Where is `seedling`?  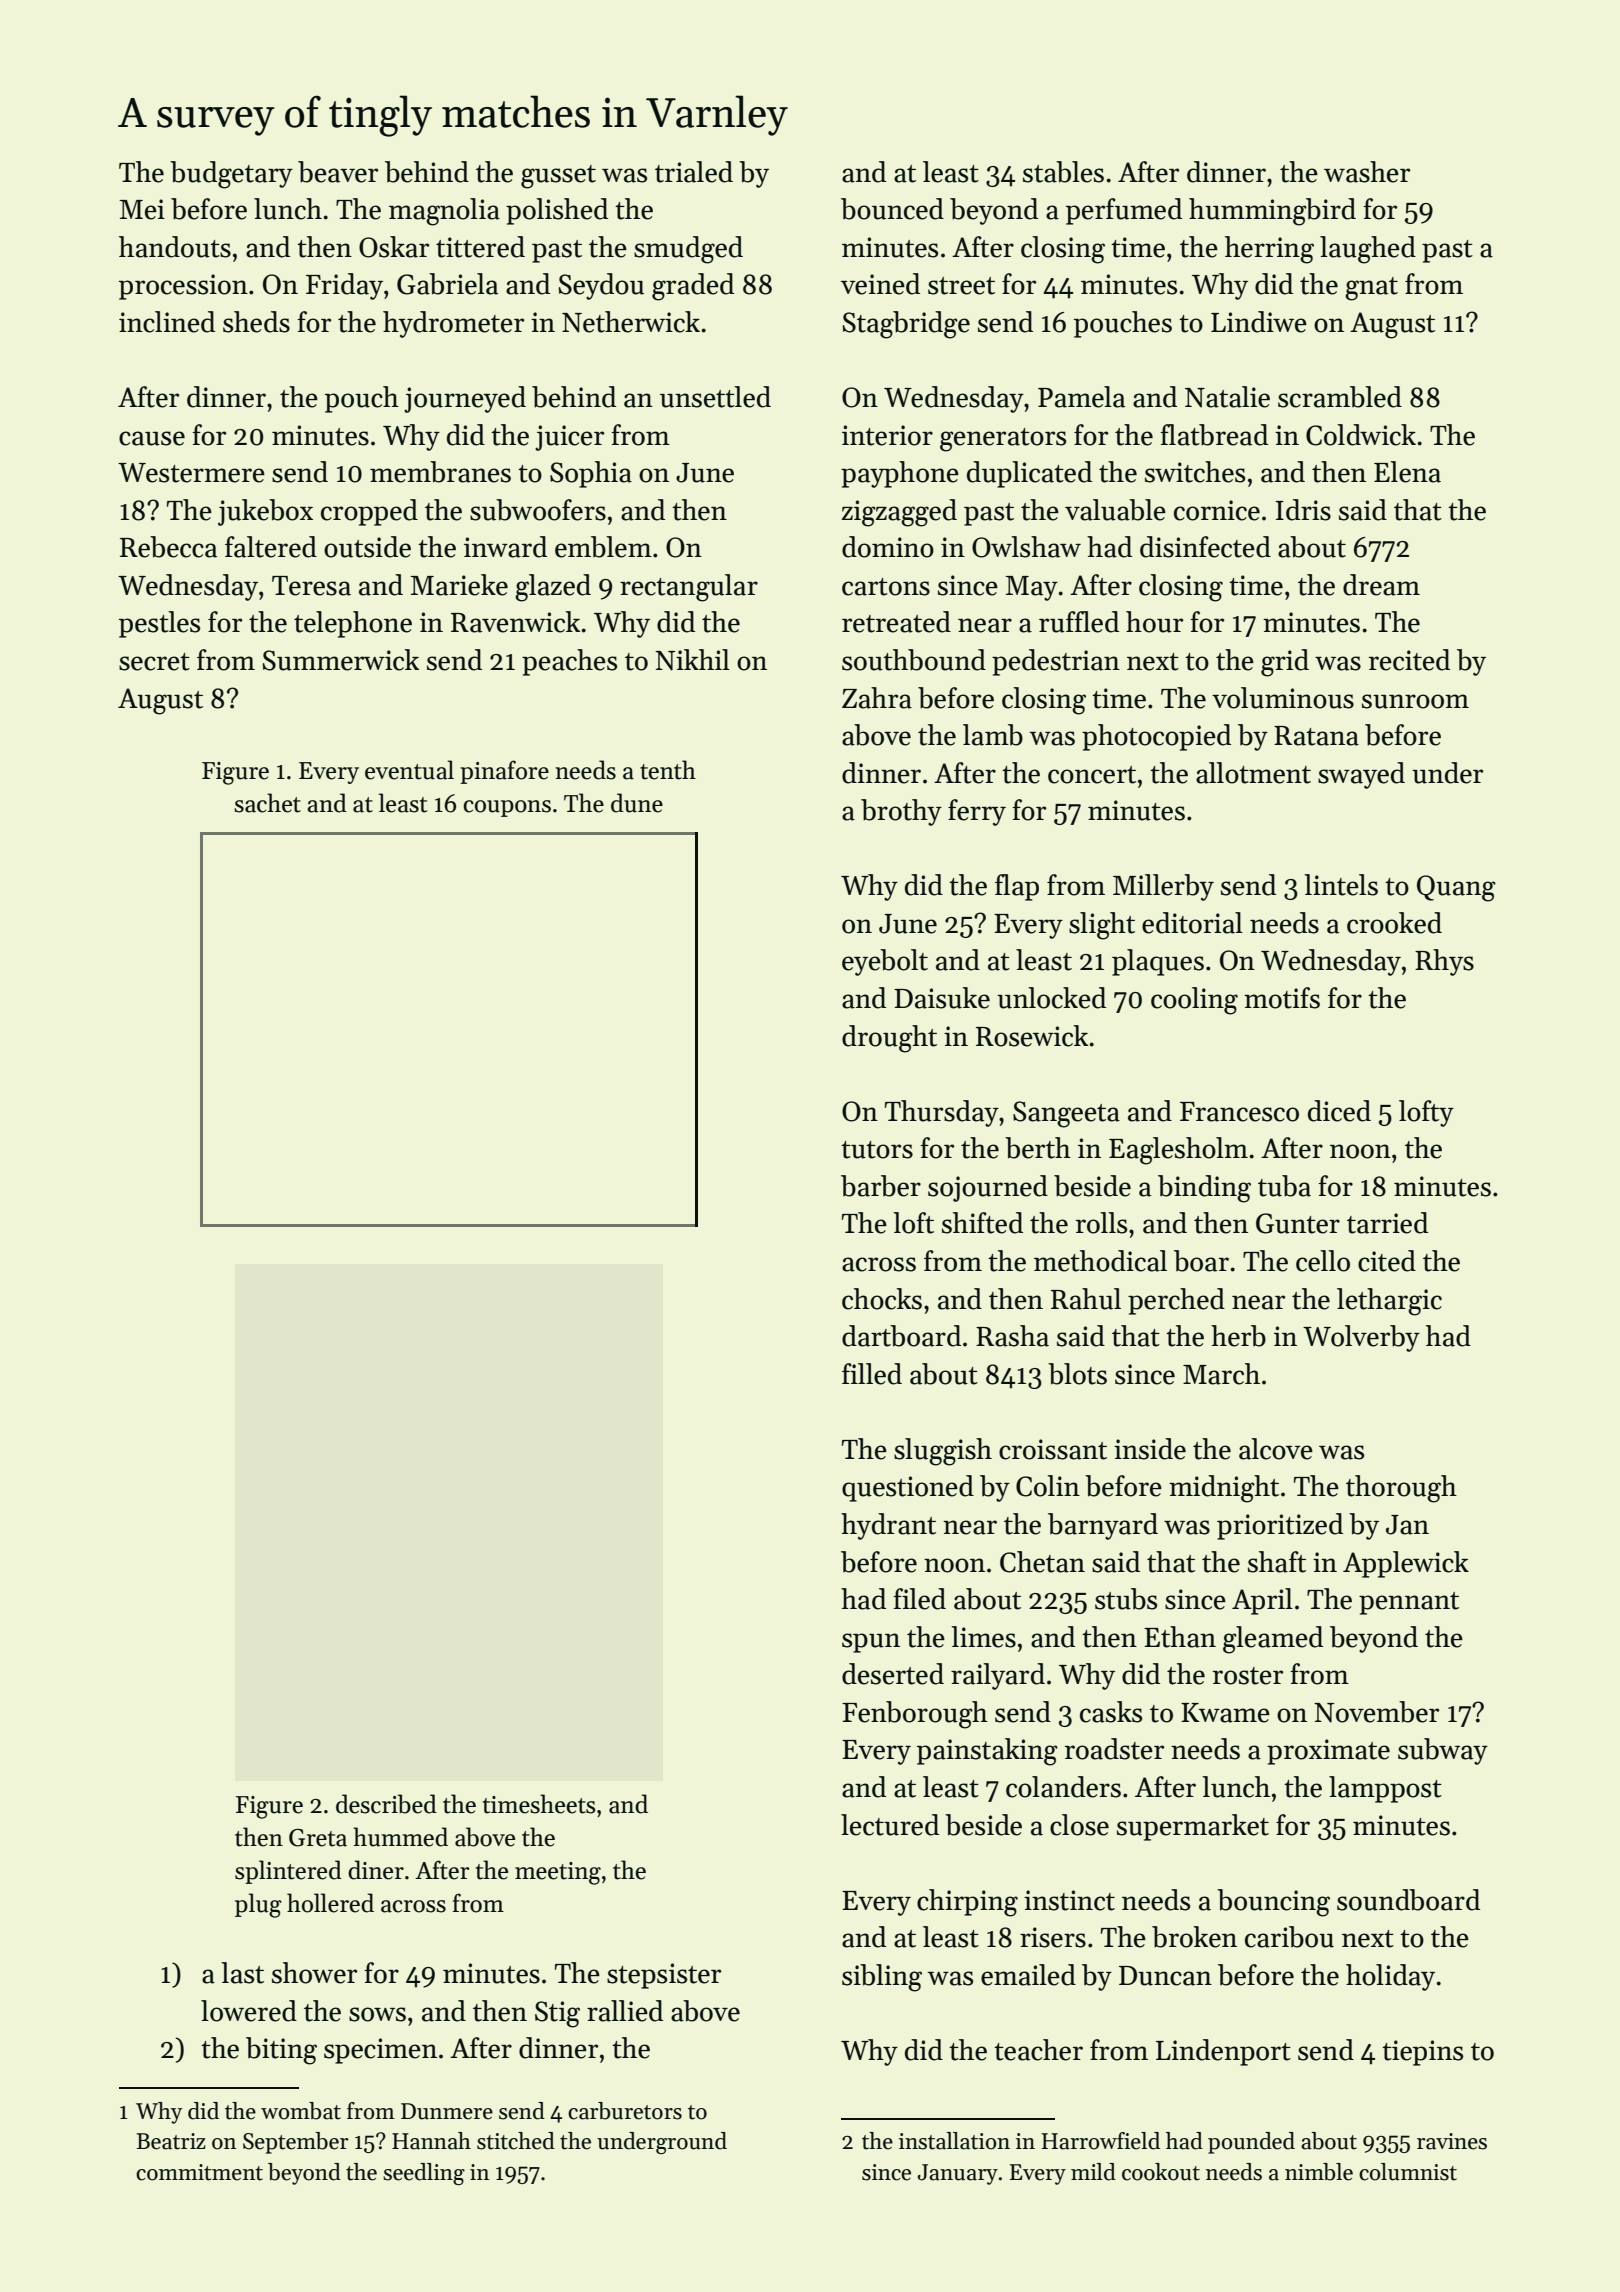
seedling is located at coordinates (424, 2174).
